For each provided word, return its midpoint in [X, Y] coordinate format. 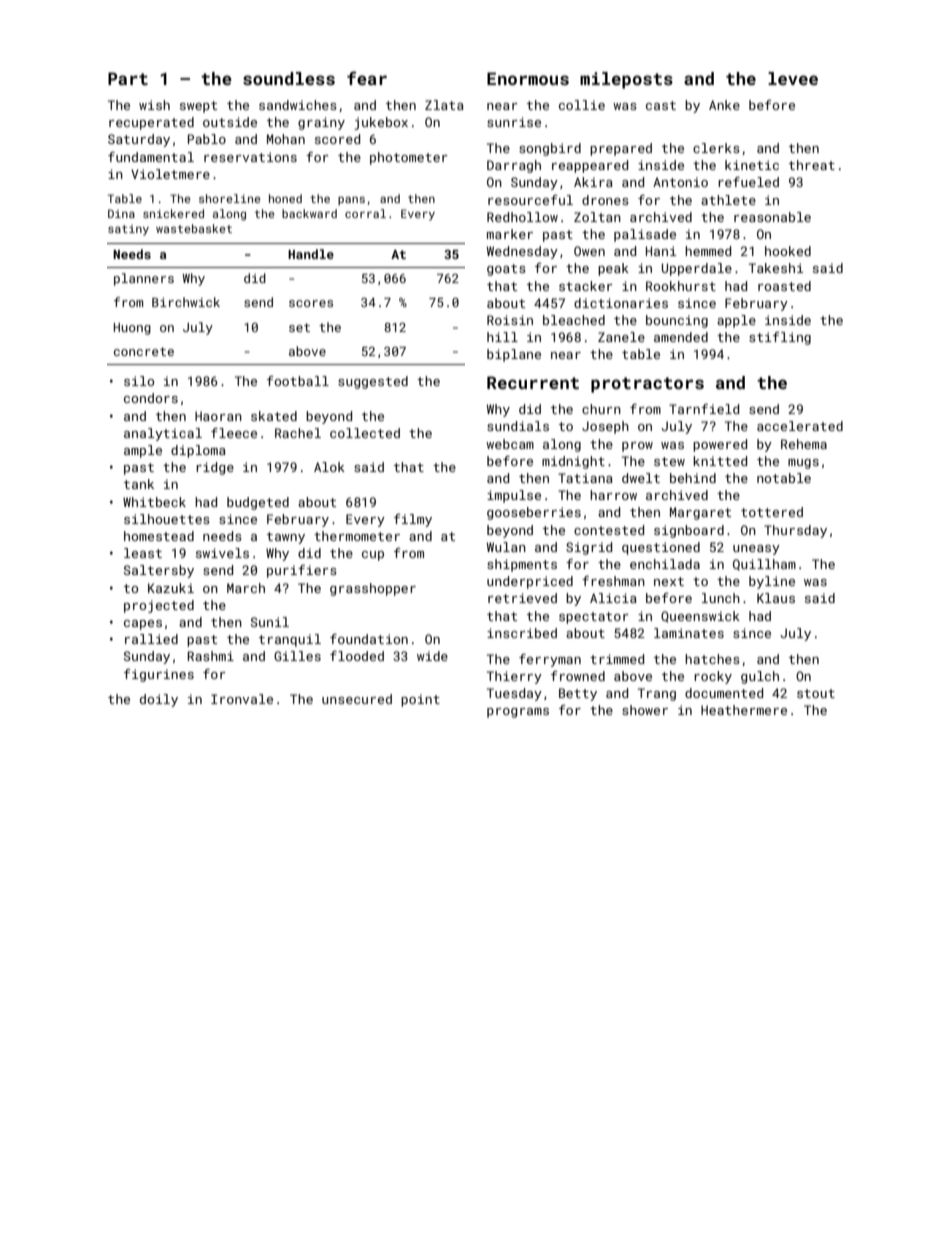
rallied [151, 639]
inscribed [522, 633]
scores [311, 303]
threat [812, 165]
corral [365, 213]
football [298, 381]
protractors [647, 385]
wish [154, 105]
